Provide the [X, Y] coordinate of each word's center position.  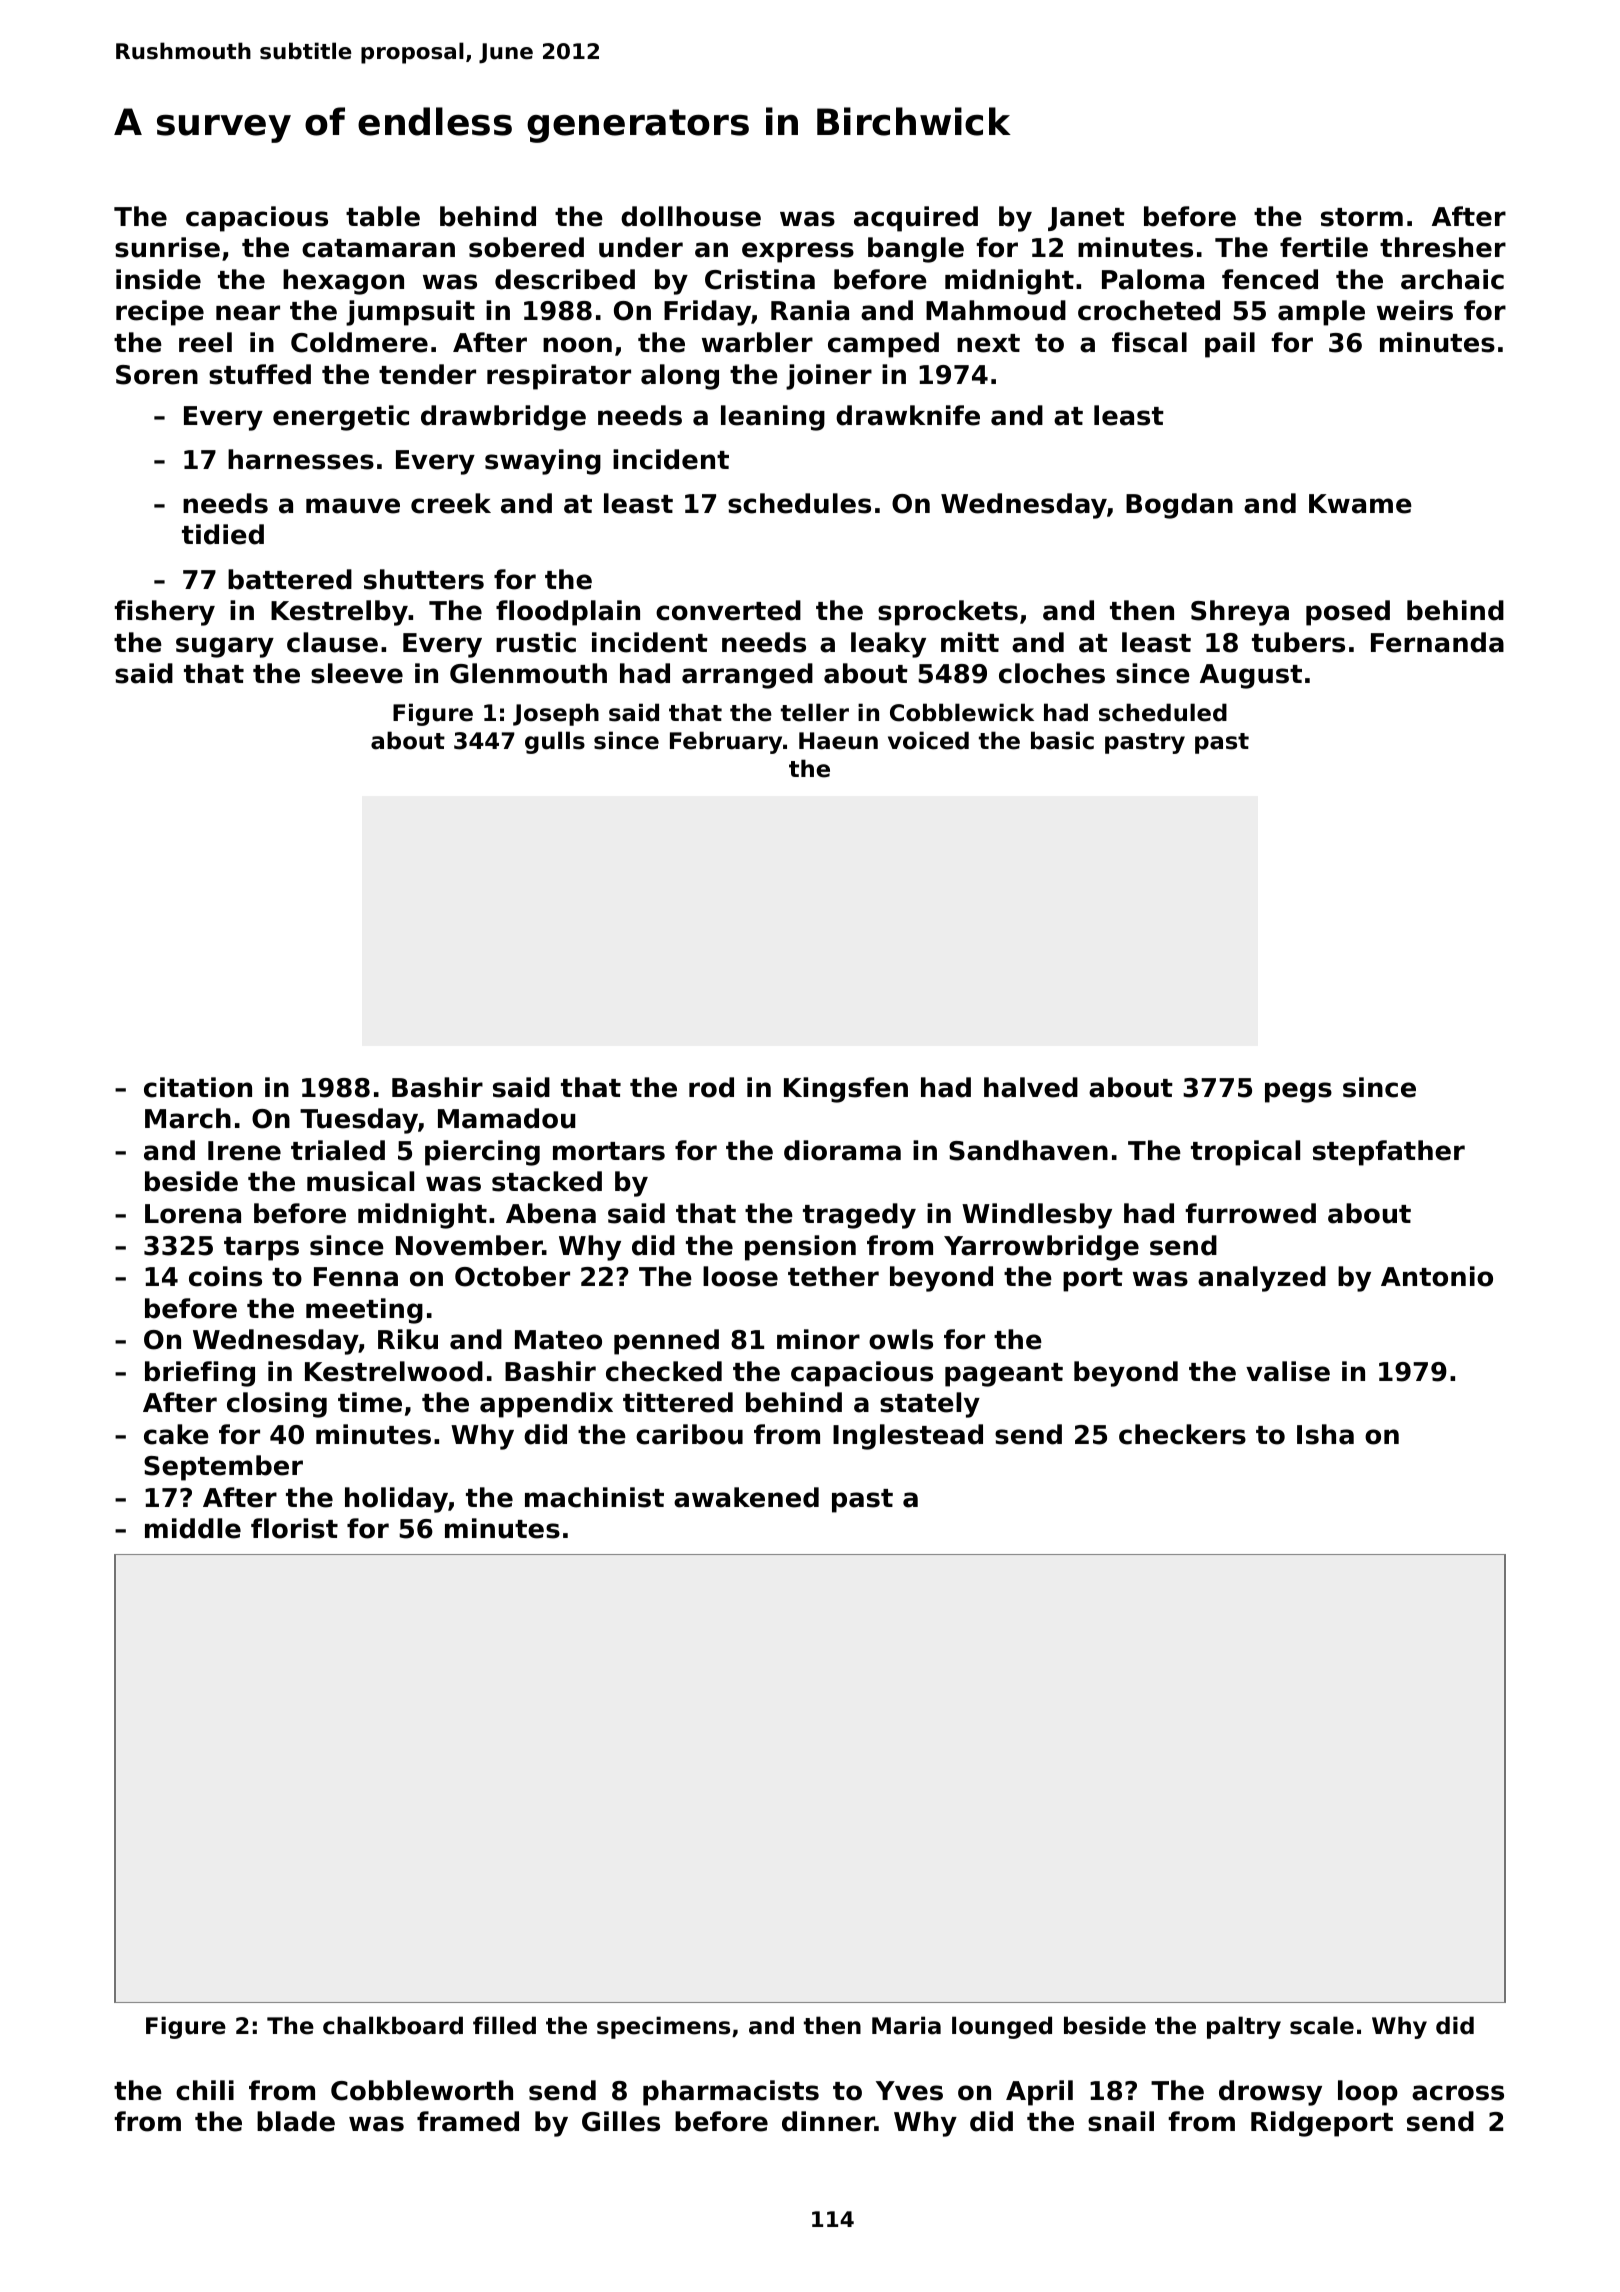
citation [198, 1087]
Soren [157, 375]
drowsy [1270, 2093]
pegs [1298, 1092]
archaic [1452, 279]
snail [1121, 2121]
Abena [551, 1213]
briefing [200, 1374]
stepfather [1389, 1153]
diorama [842, 1150]
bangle [916, 250]
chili [205, 2090]
